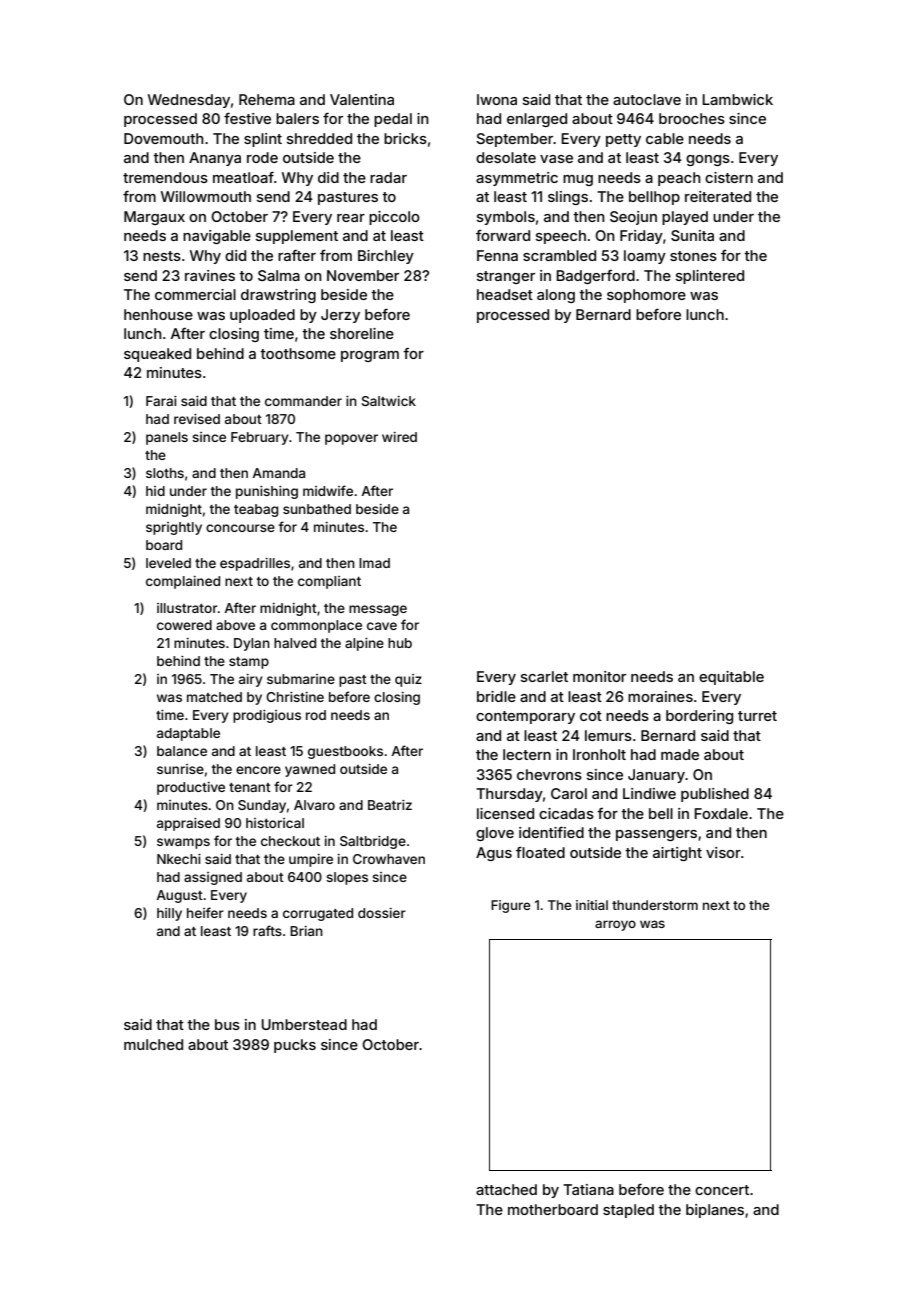  What do you see at coordinates (506, 1189) in the screenshot?
I see `attached` at bounding box center [506, 1189].
